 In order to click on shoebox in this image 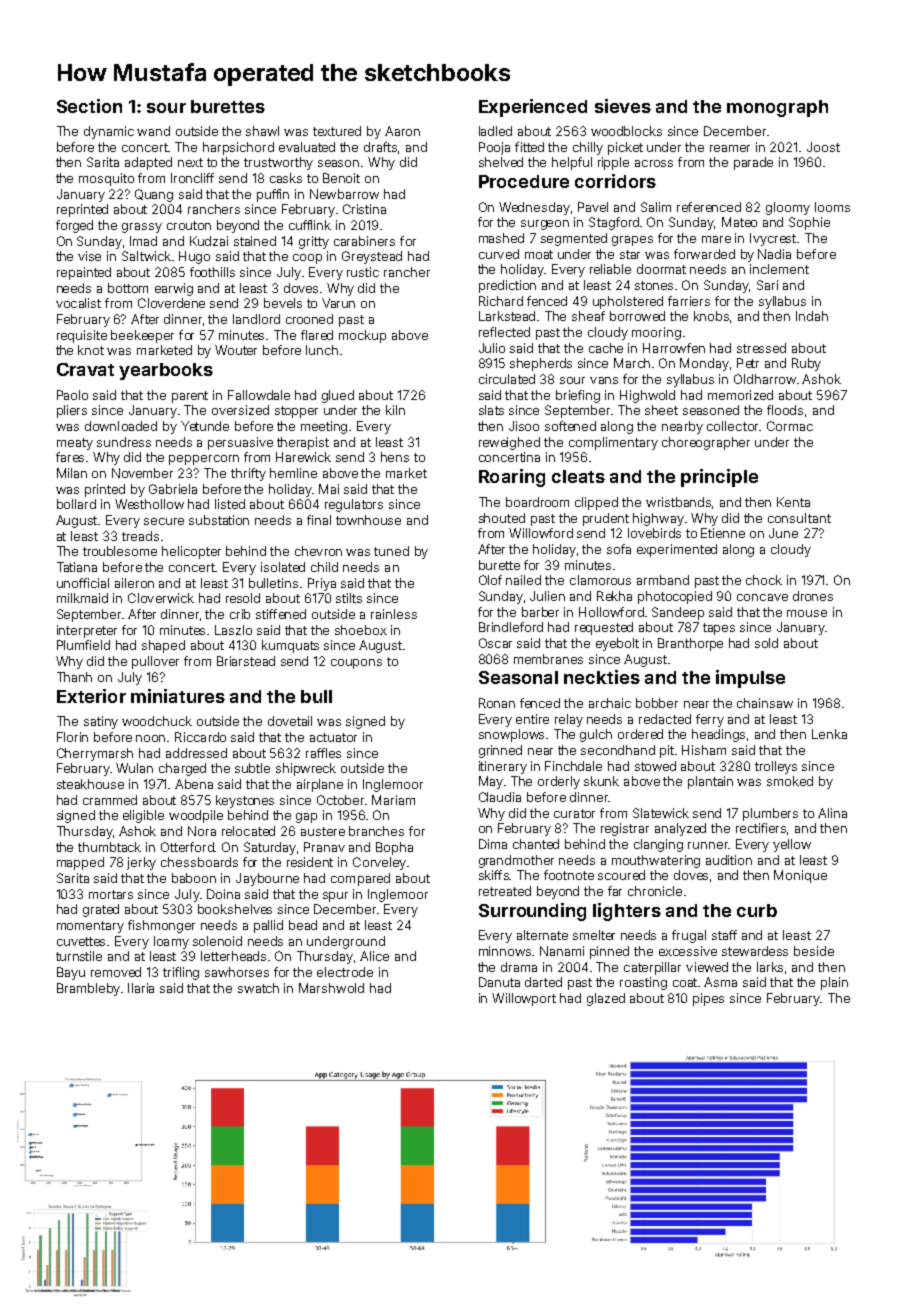, I will do `click(361, 630)`.
